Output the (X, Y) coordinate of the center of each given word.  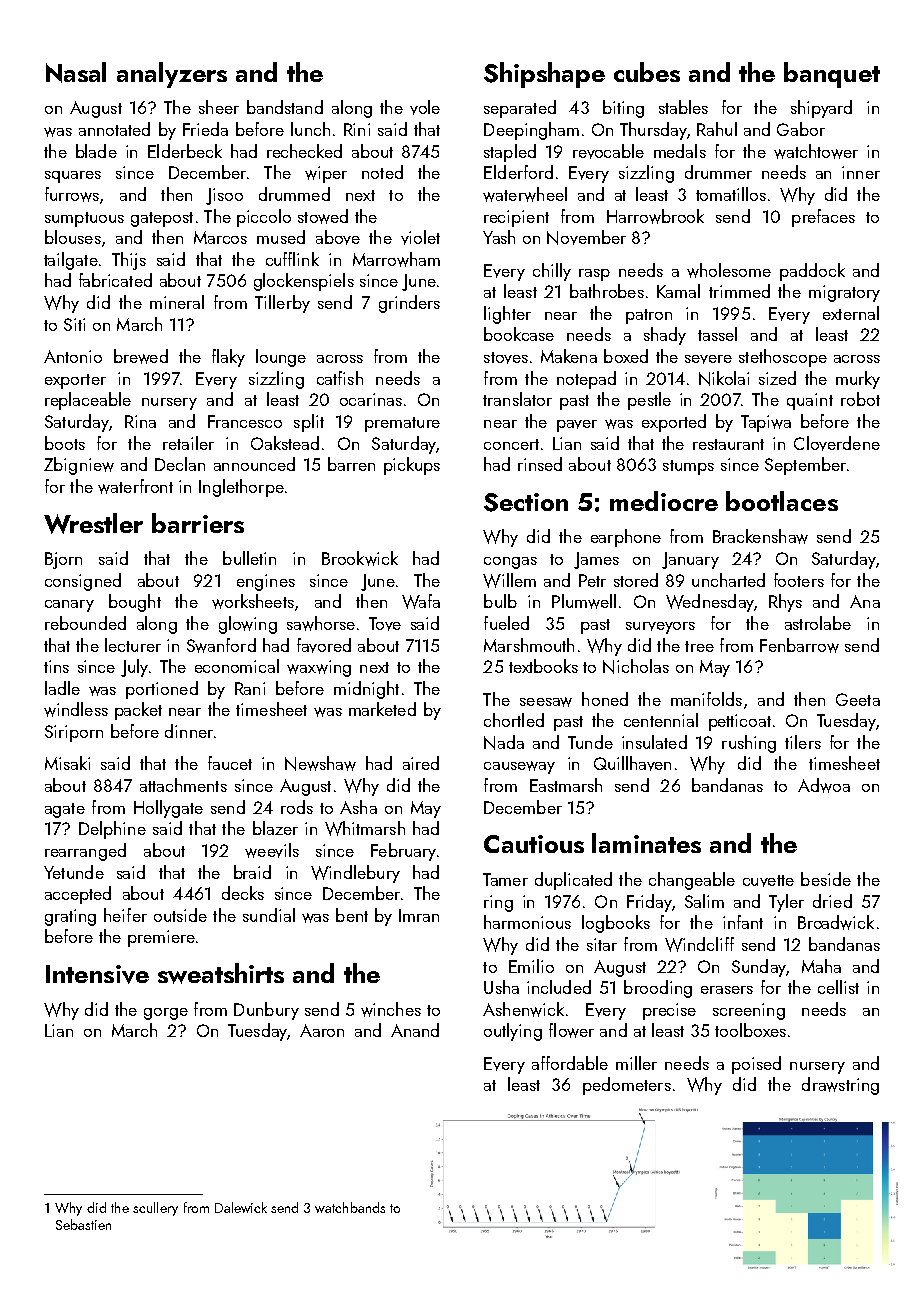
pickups (412, 466)
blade (96, 151)
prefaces (823, 218)
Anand (415, 1030)
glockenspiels (304, 282)
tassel (717, 334)
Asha (358, 807)
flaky (228, 358)
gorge (166, 1014)
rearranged (85, 852)
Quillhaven (632, 763)
